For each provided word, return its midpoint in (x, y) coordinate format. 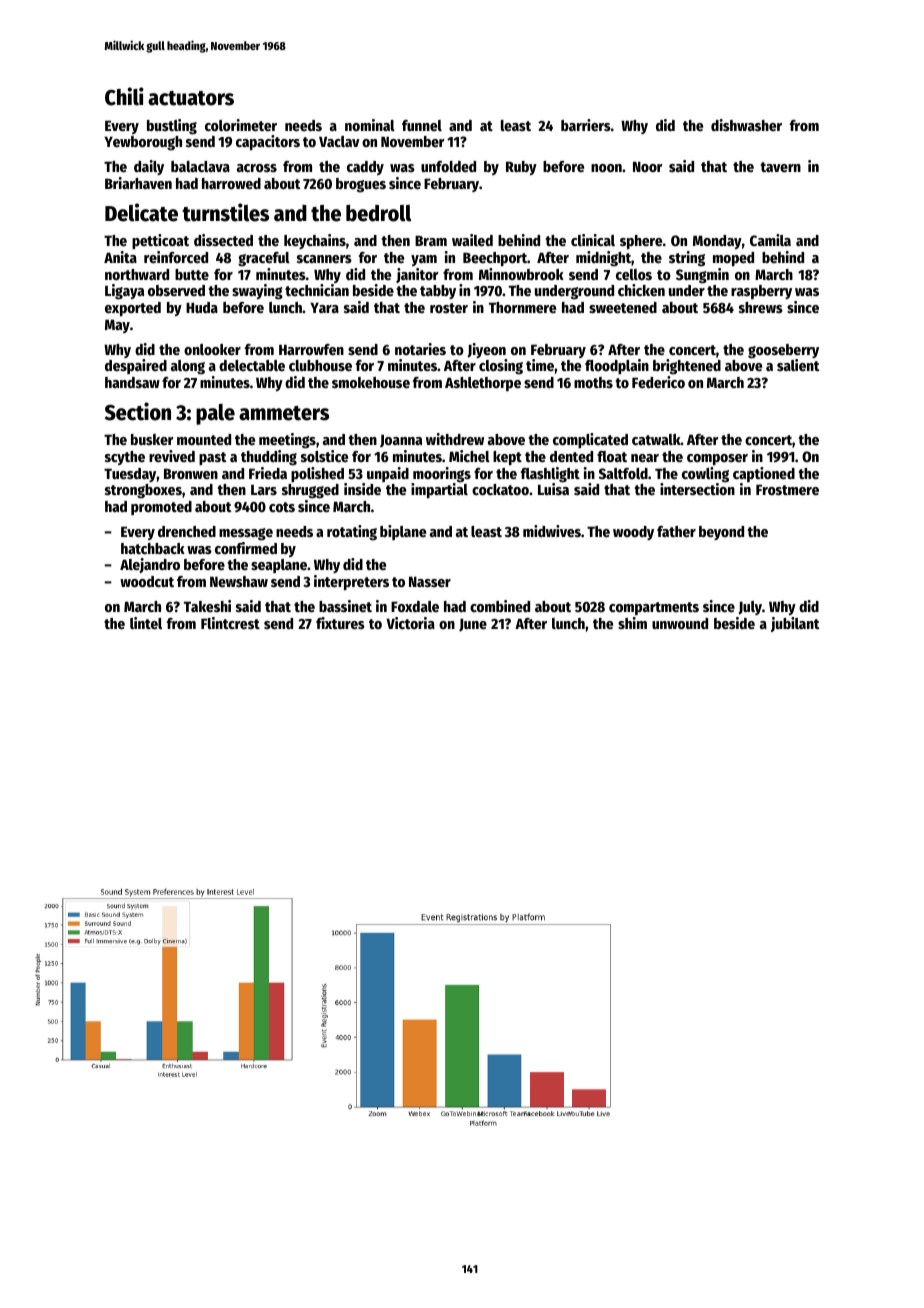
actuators (191, 98)
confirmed (246, 548)
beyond (721, 533)
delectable (252, 365)
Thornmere (522, 307)
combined (500, 606)
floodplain (617, 366)
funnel (422, 125)
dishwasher (746, 125)
